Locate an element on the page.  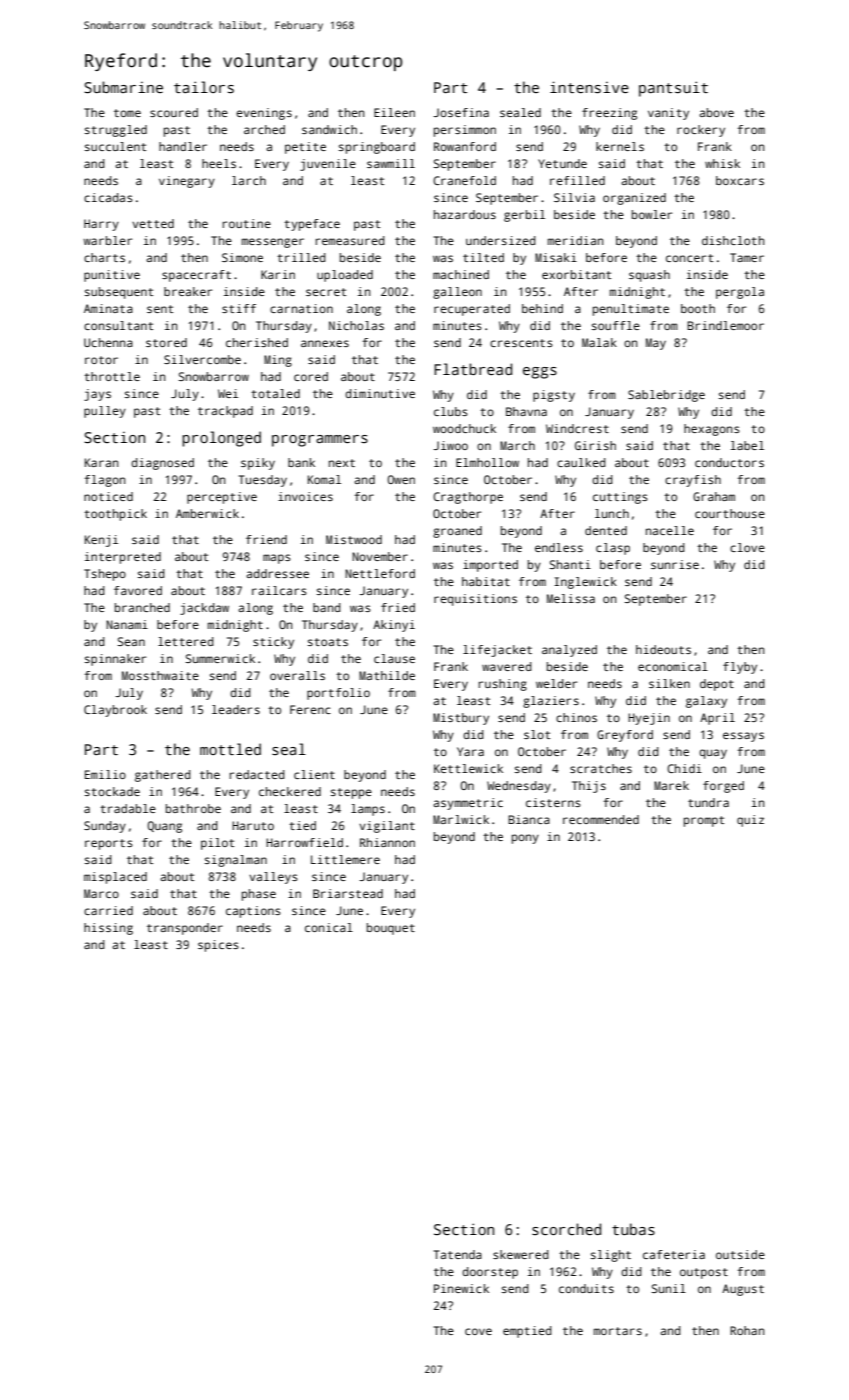
intensive is located at coordinates (589, 87).
